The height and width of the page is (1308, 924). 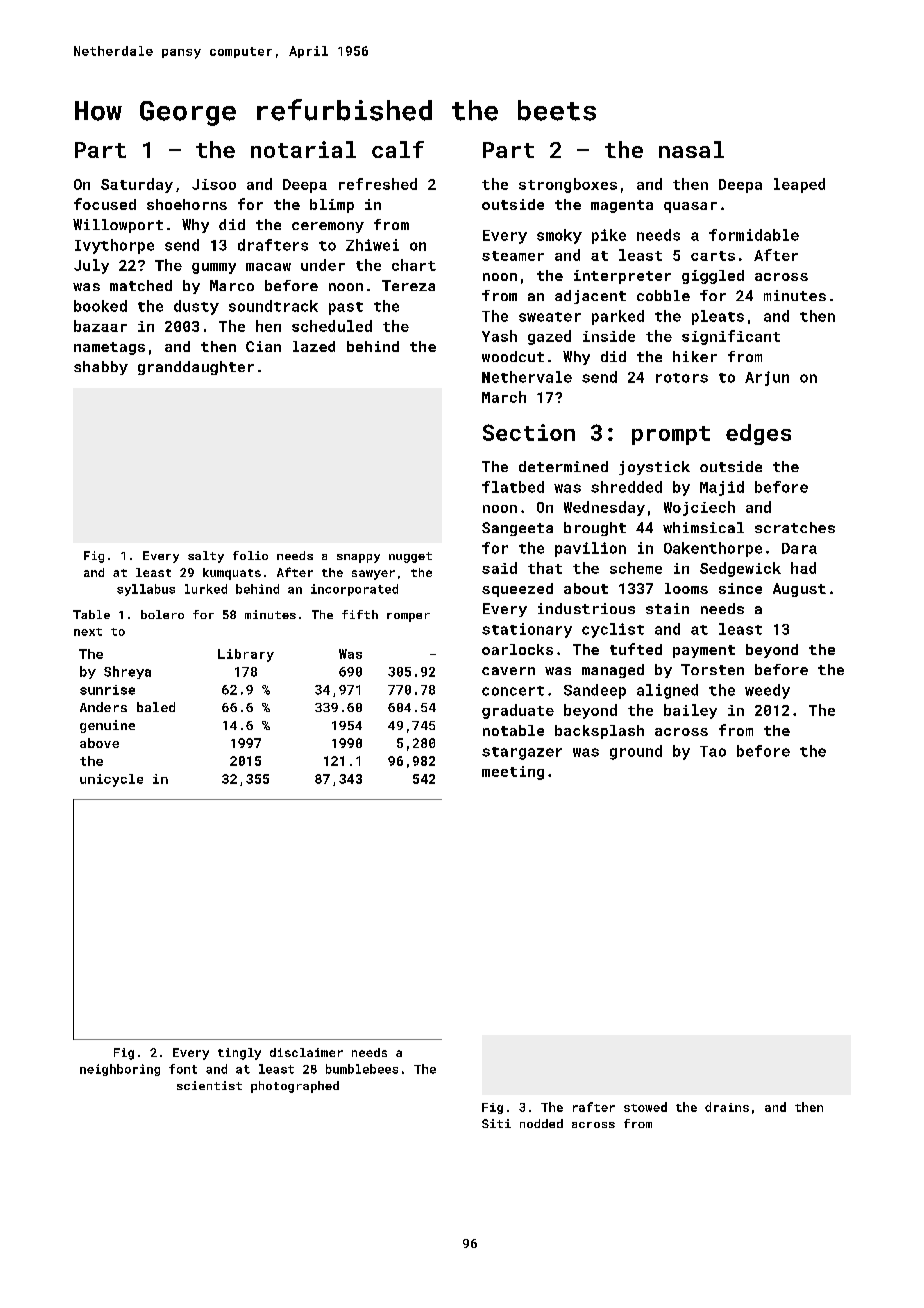 What do you see at coordinates (496, 1123) in the page?
I see `Siti` at bounding box center [496, 1123].
